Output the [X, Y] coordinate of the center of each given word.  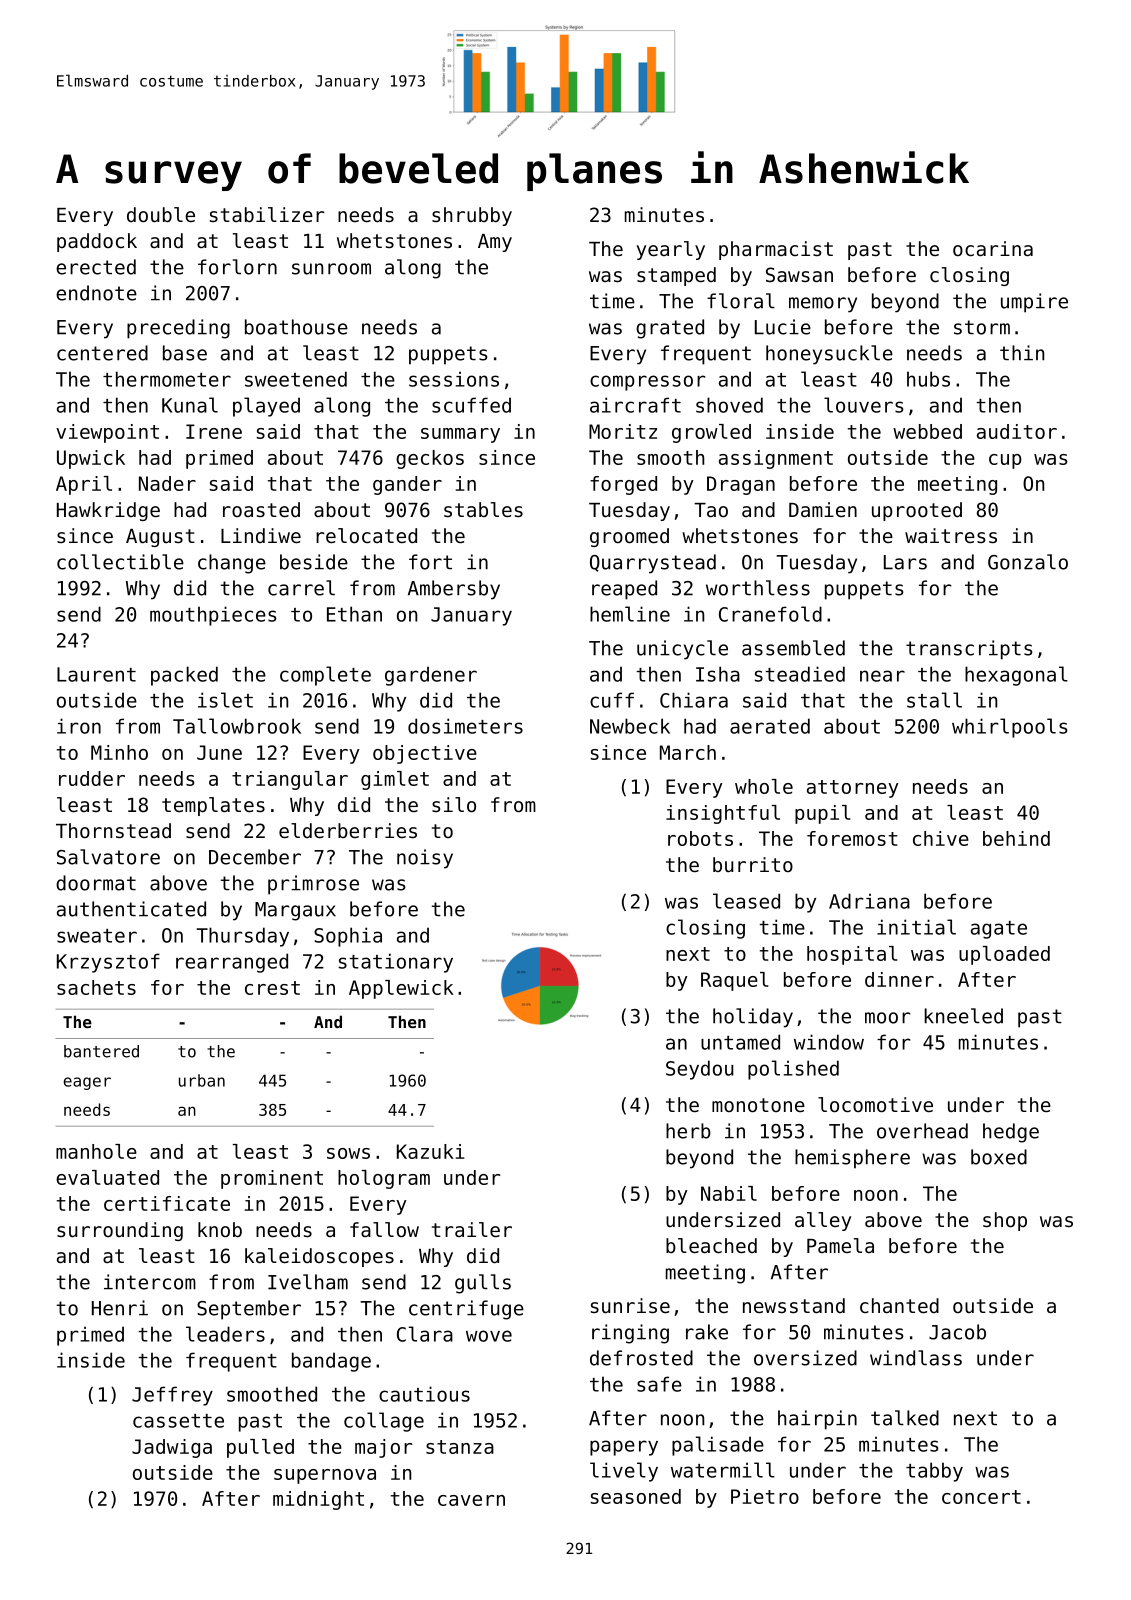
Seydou [699, 1070]
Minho [119, 752]
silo [454, 805]
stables [483, 510]
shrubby [472, 216]
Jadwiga [172, 1448]
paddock [97, 242]
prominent [272, 1179]
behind [1016, 838]
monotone [758, 1105]
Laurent [96, 674]
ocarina [993, 249]
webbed [927, 431]
